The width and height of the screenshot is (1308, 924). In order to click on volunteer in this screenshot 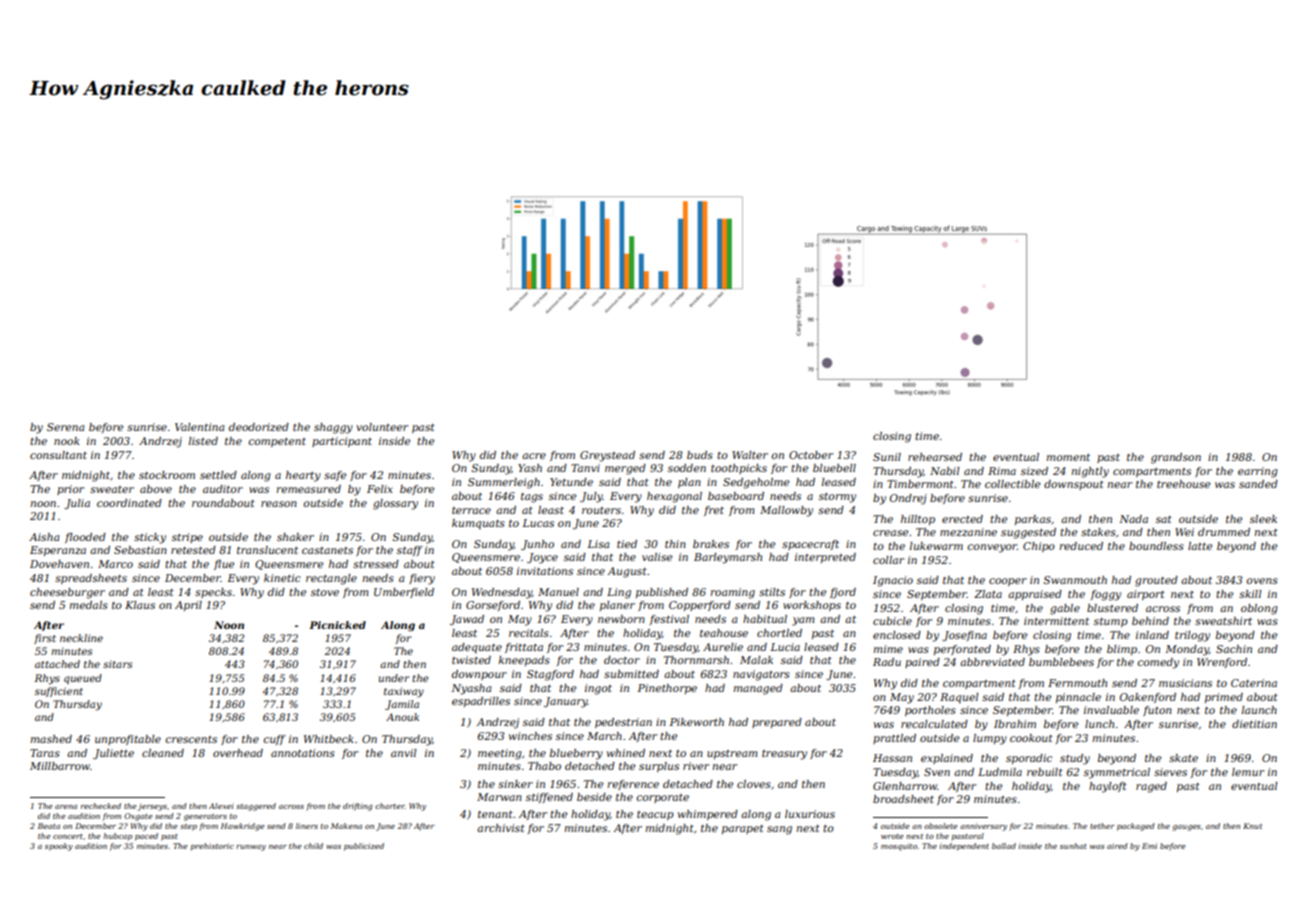, I will do `click(382, 427)`.
